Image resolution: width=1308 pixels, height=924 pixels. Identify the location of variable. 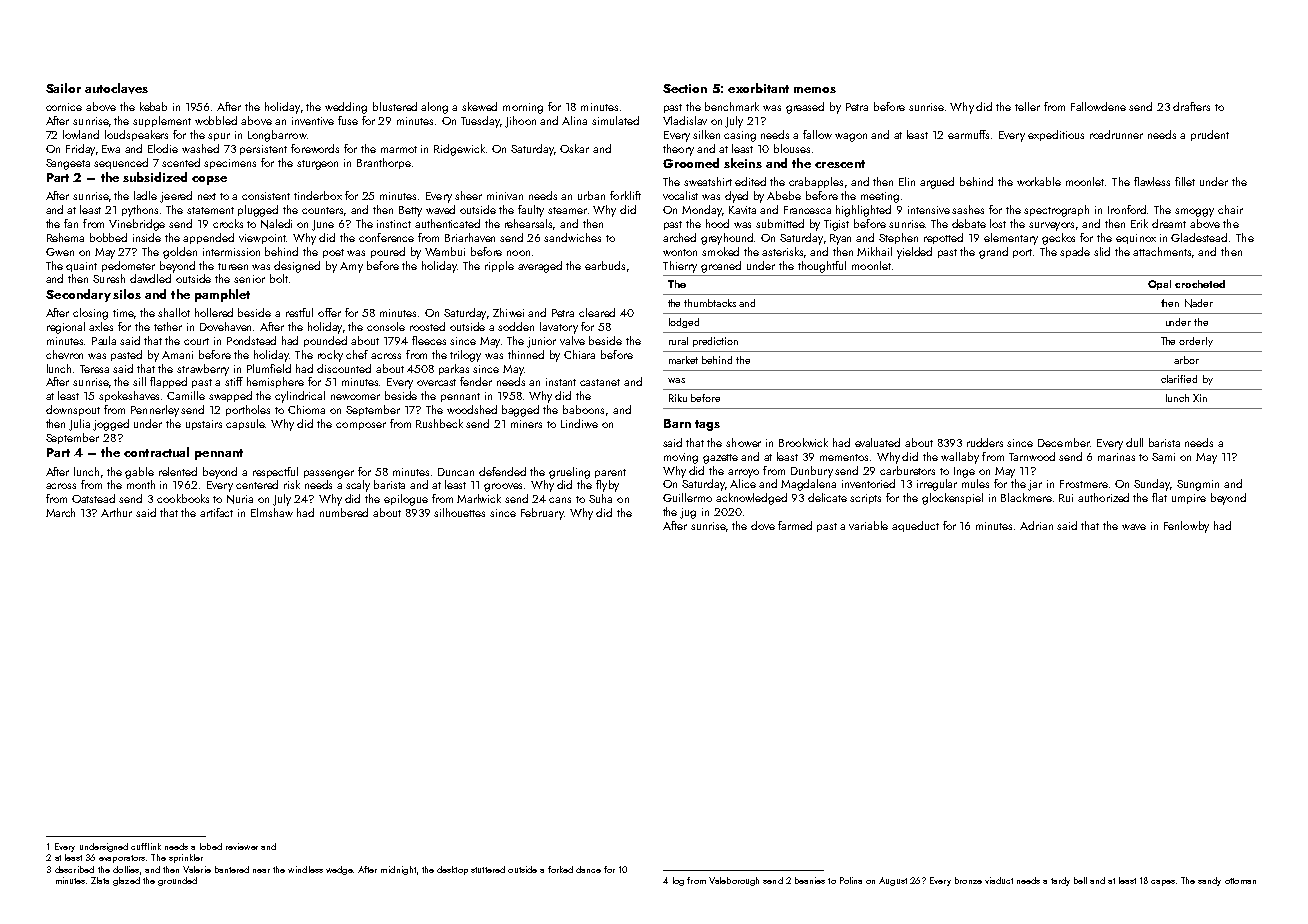
(868, 525).
